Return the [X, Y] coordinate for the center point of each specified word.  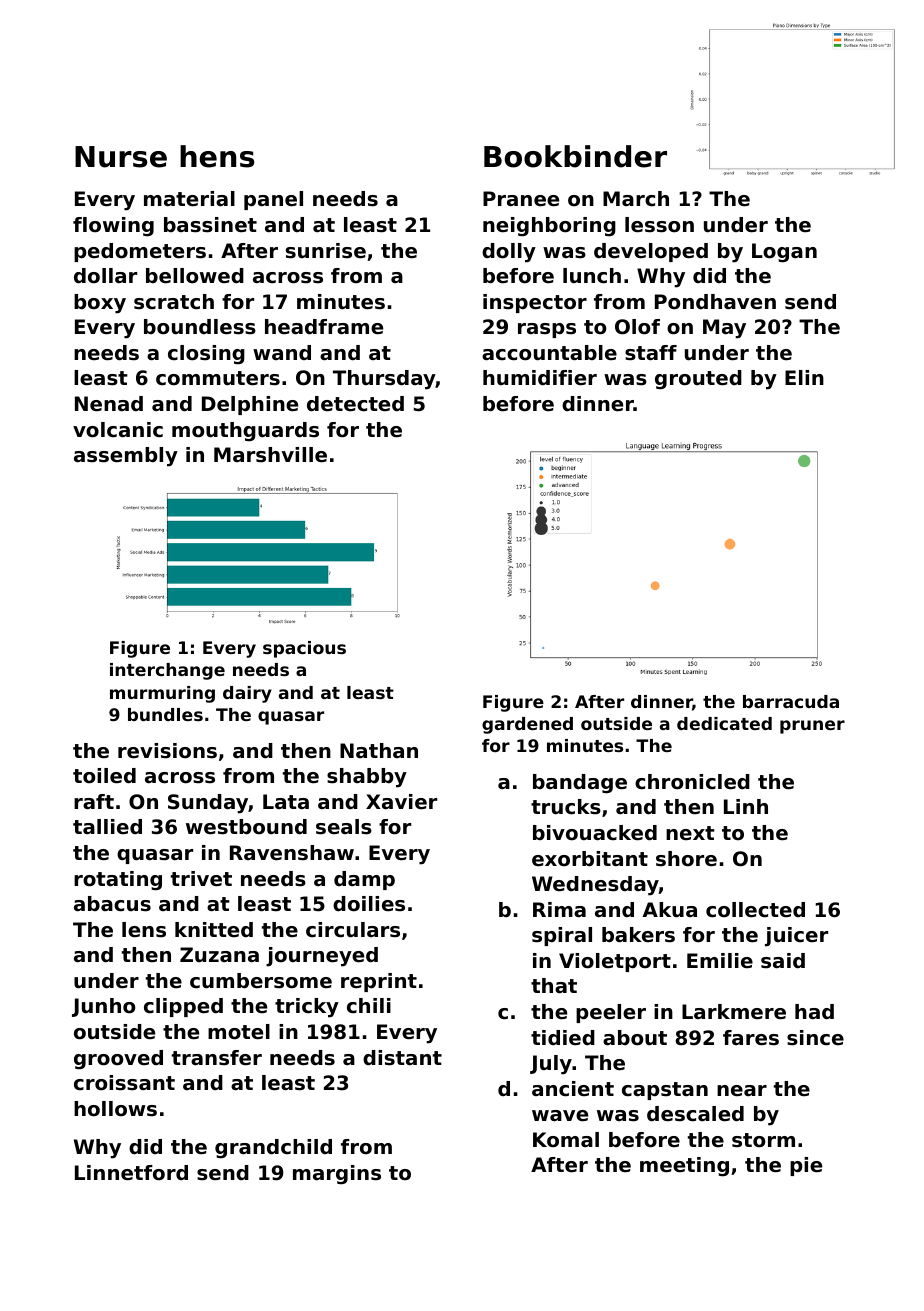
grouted [698, 380]
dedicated [724, 723]
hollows [115, 1109]
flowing [113, 227]
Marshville [270, 455]
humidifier [540, 378]
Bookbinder [575, 156]
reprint [379, 982]
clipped [183, 1007]
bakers [638, 935]
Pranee [521, 199]
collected [755, 910]
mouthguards [245, 432]
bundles [165, 714]
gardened [527, 725]
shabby [367, 778]
